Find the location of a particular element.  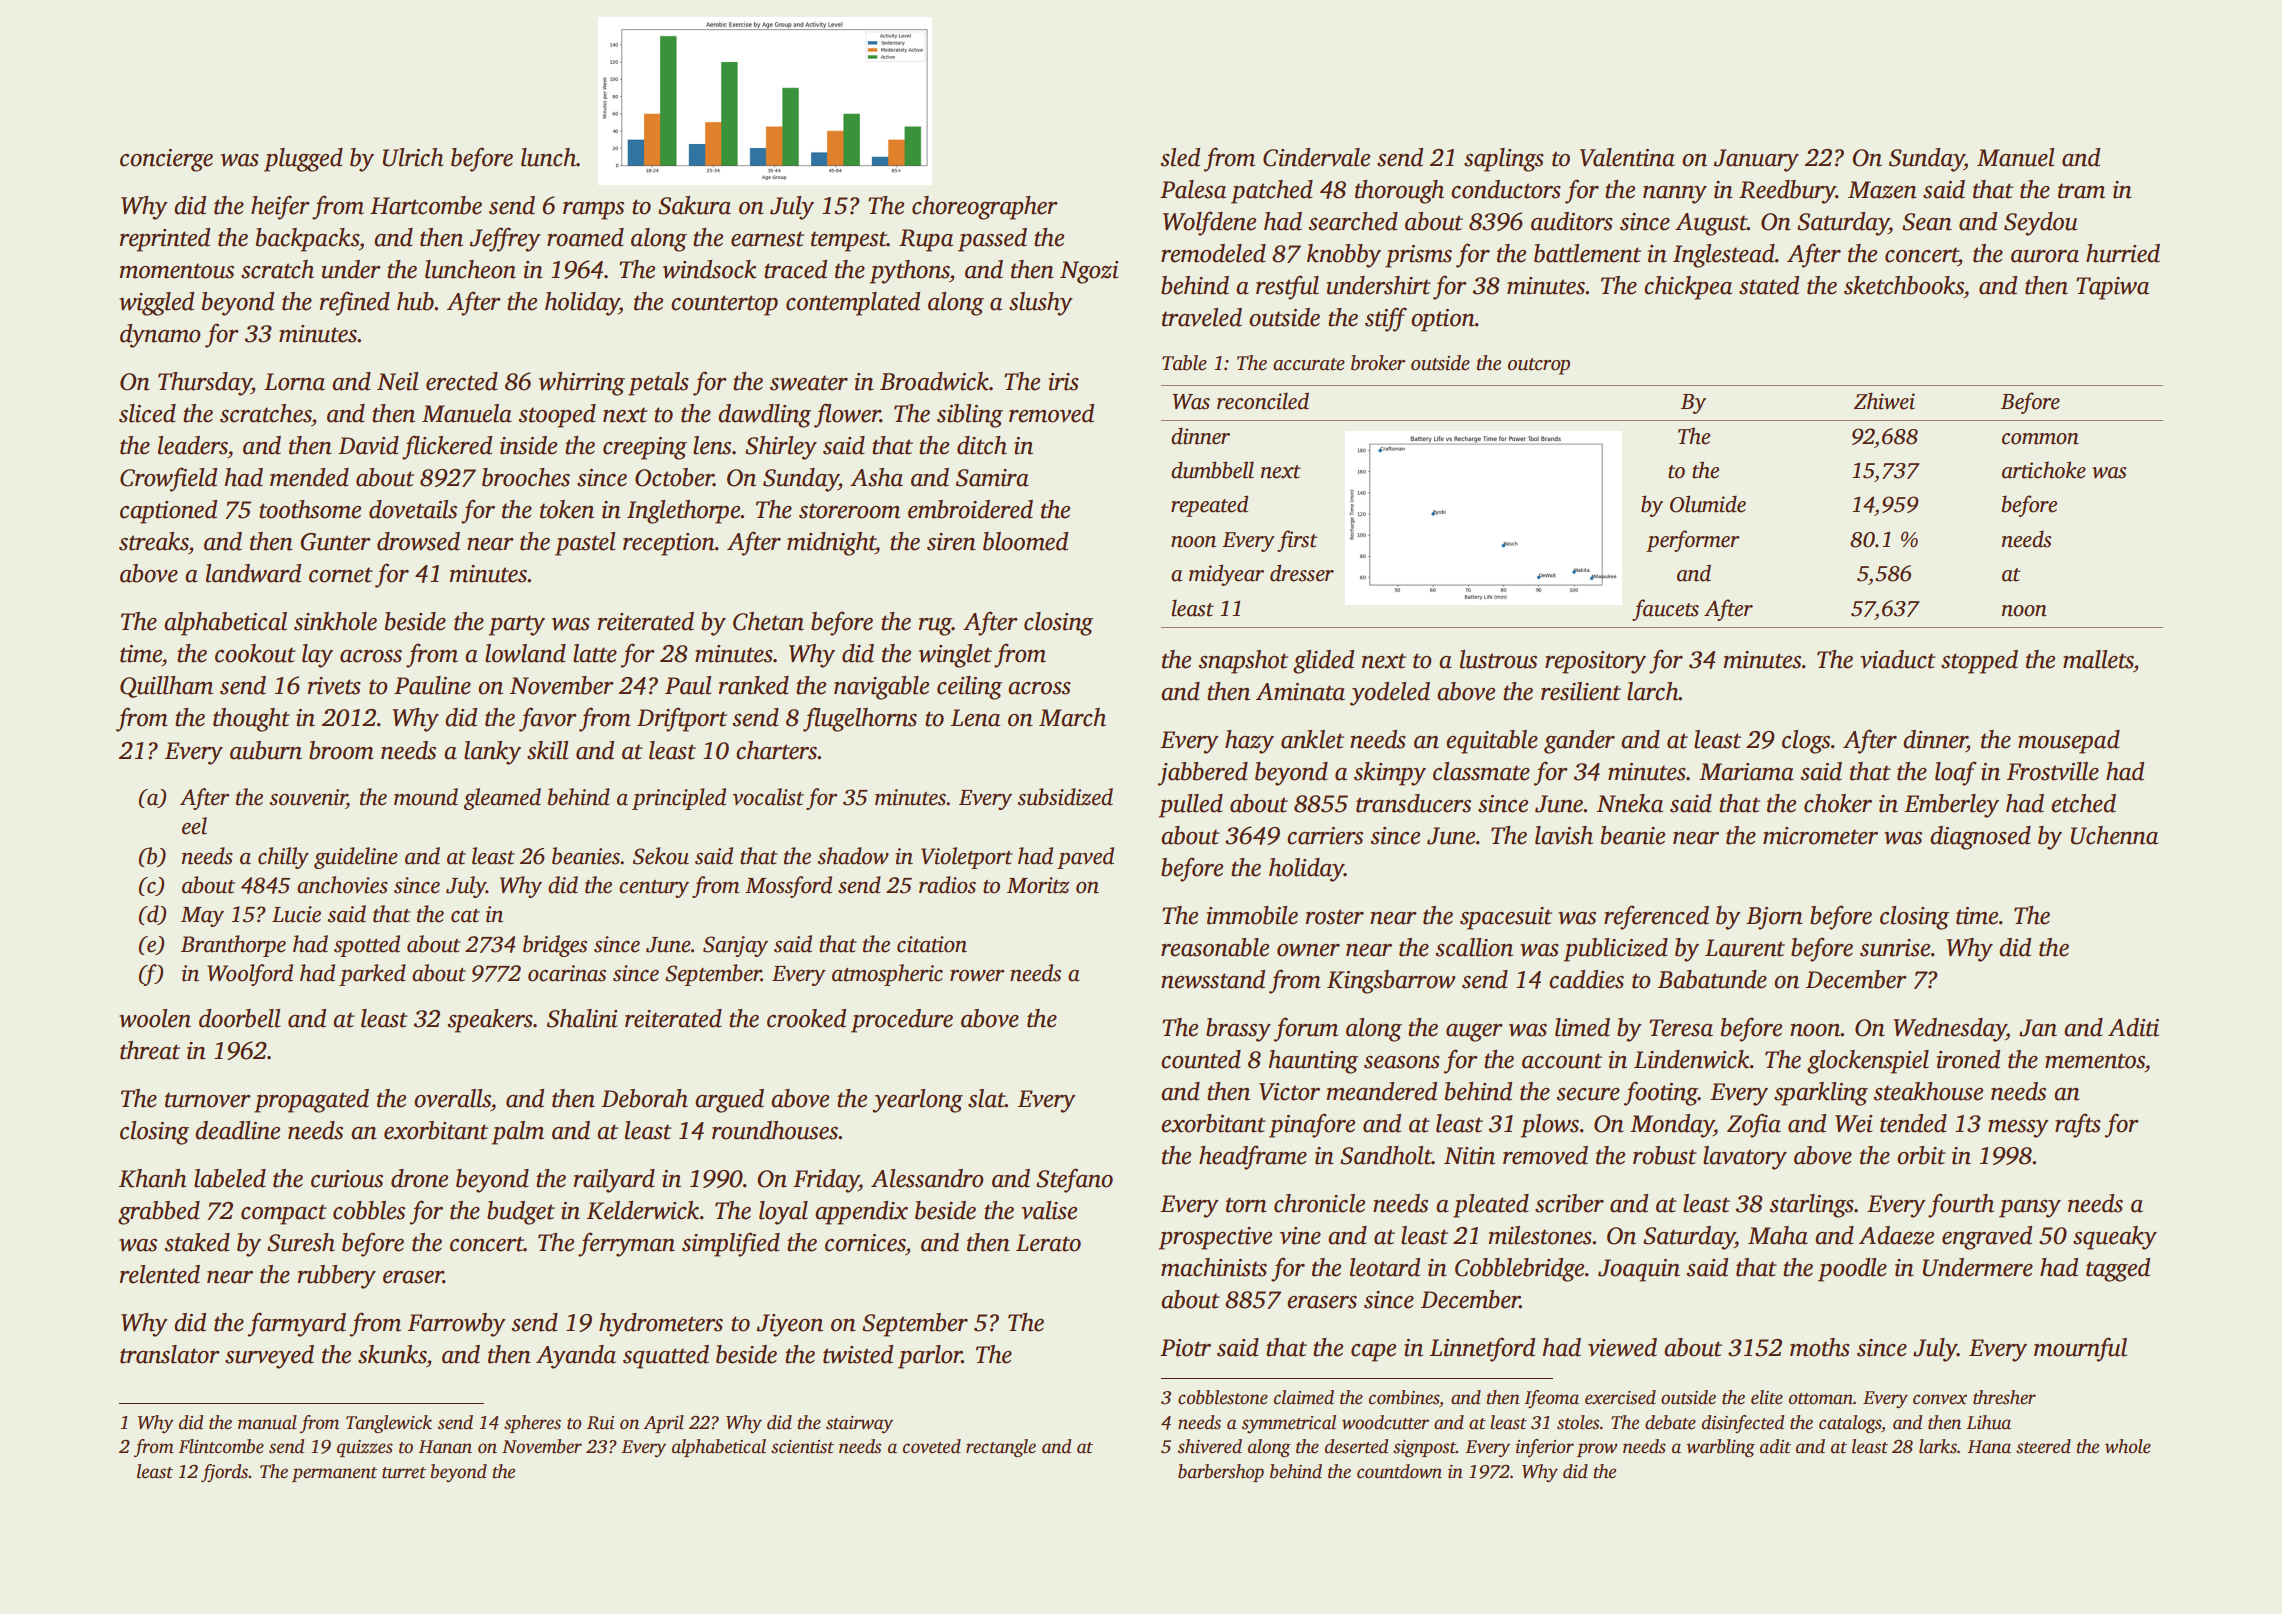

barbershop is located at coordinates (1221, 1473).
